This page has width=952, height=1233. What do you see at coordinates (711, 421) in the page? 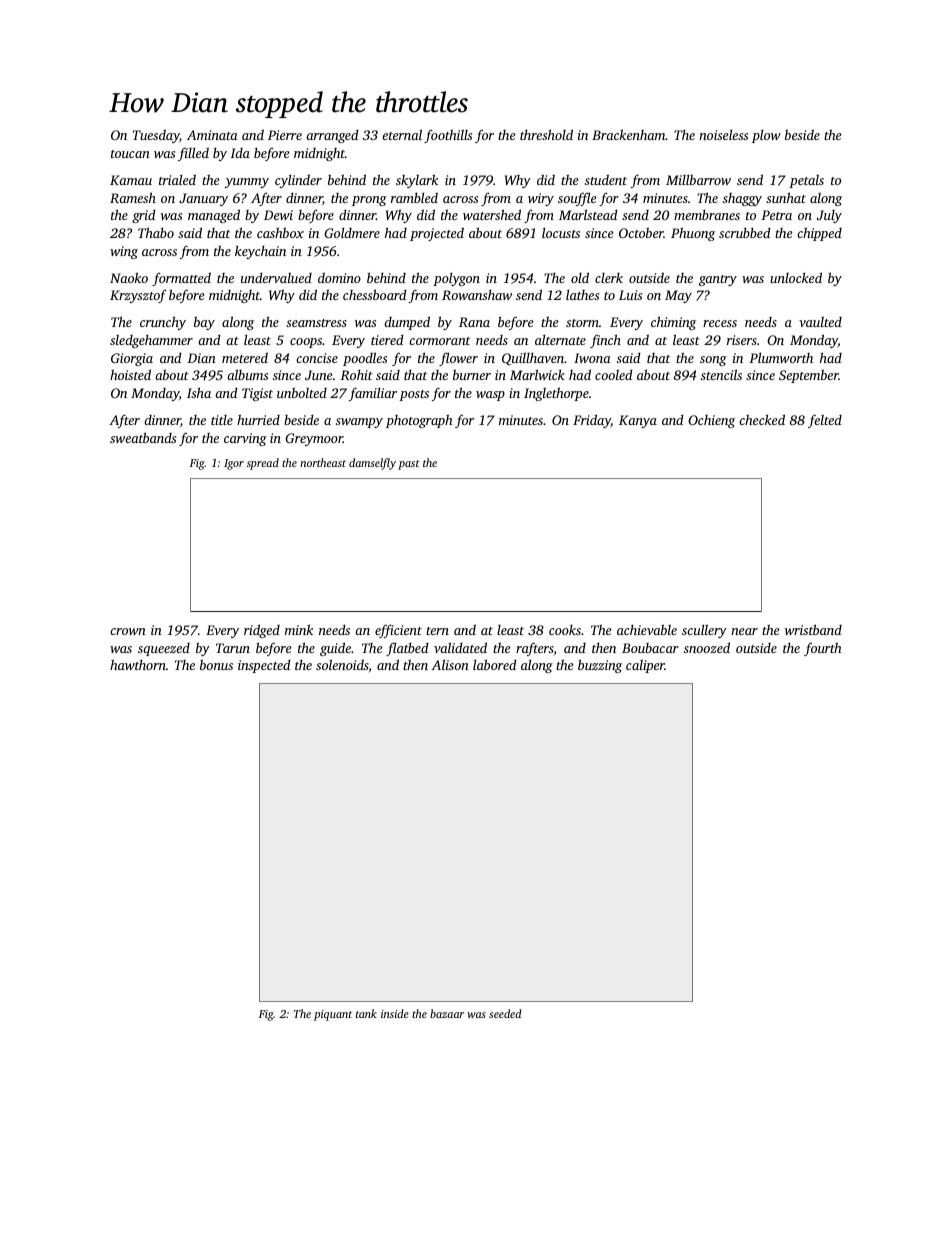
I see `Ochieng` at bounding box center [711, 421].
